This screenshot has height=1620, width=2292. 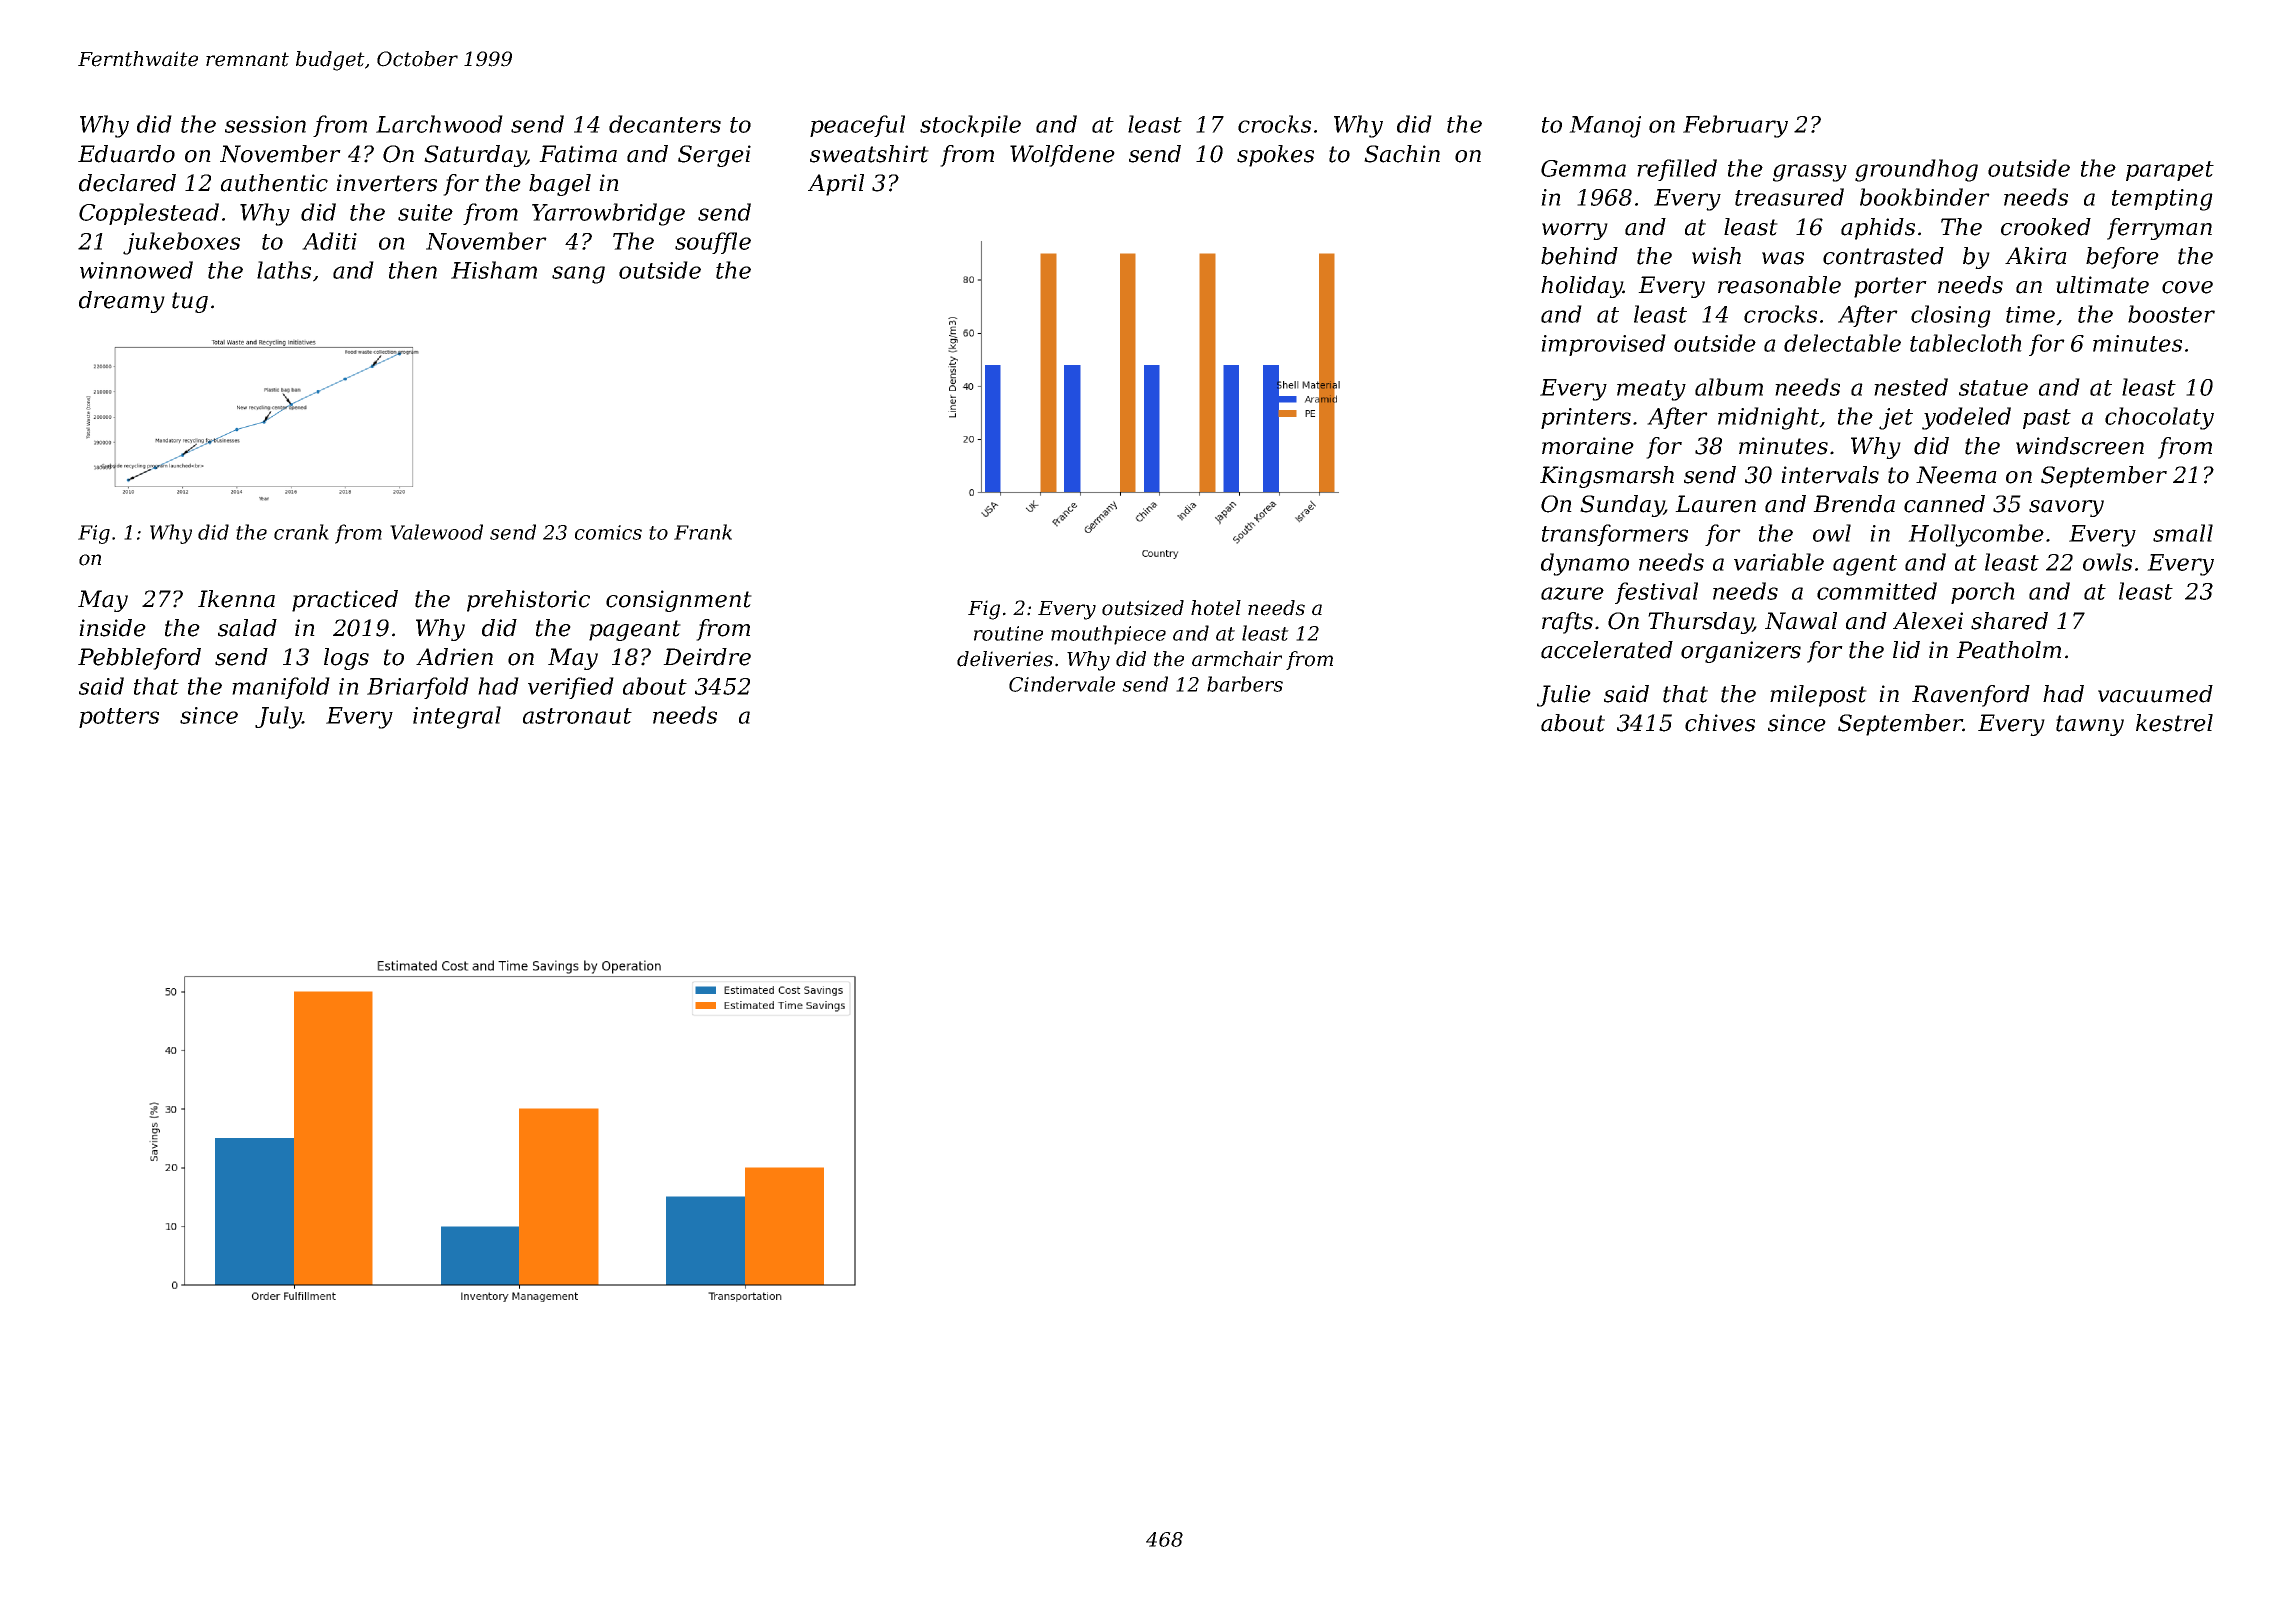 I want to click on Larchwood, so click(x=439, y=124).
